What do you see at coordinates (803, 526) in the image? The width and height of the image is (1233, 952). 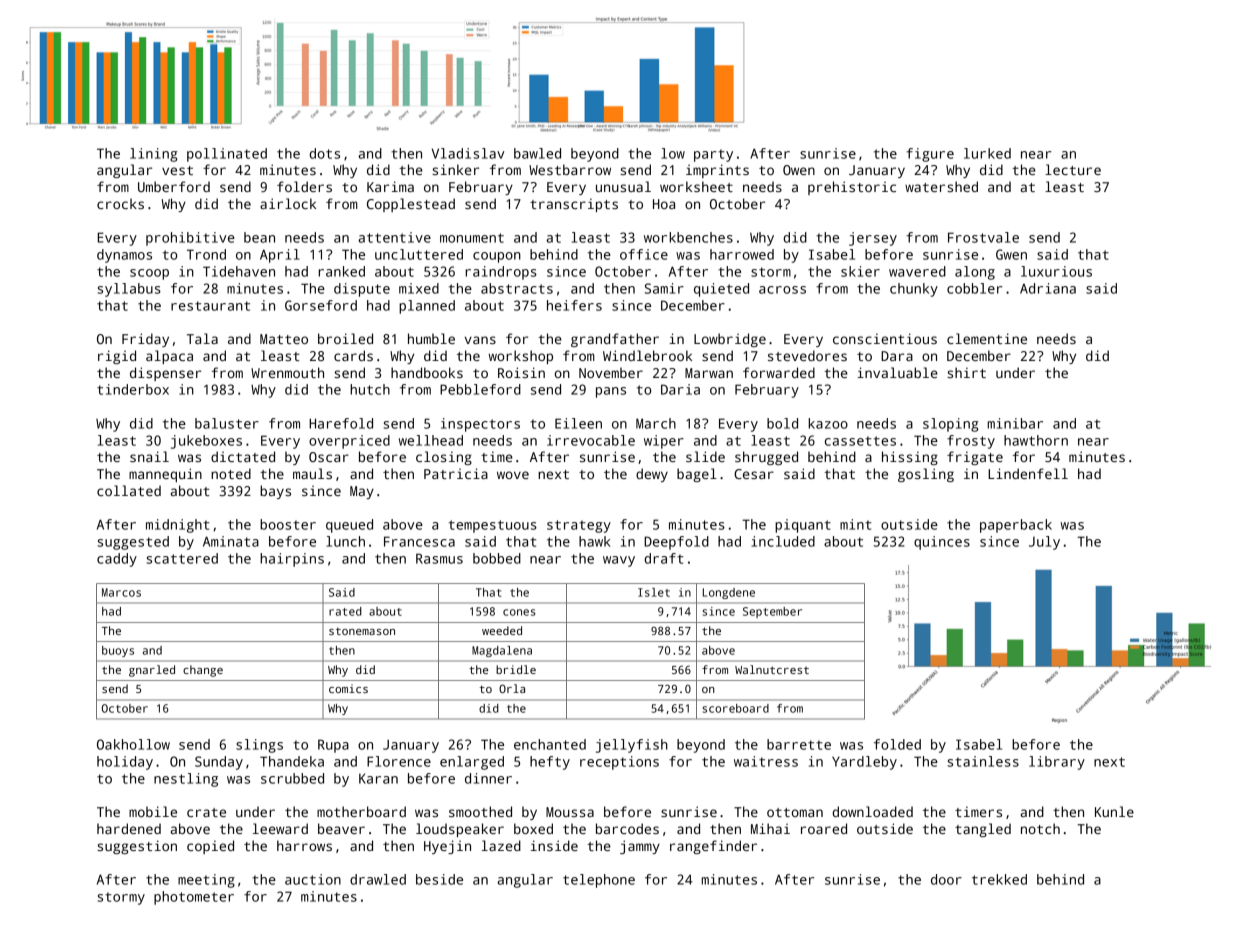 I see `piquant` at bounding box center [803, 526].
